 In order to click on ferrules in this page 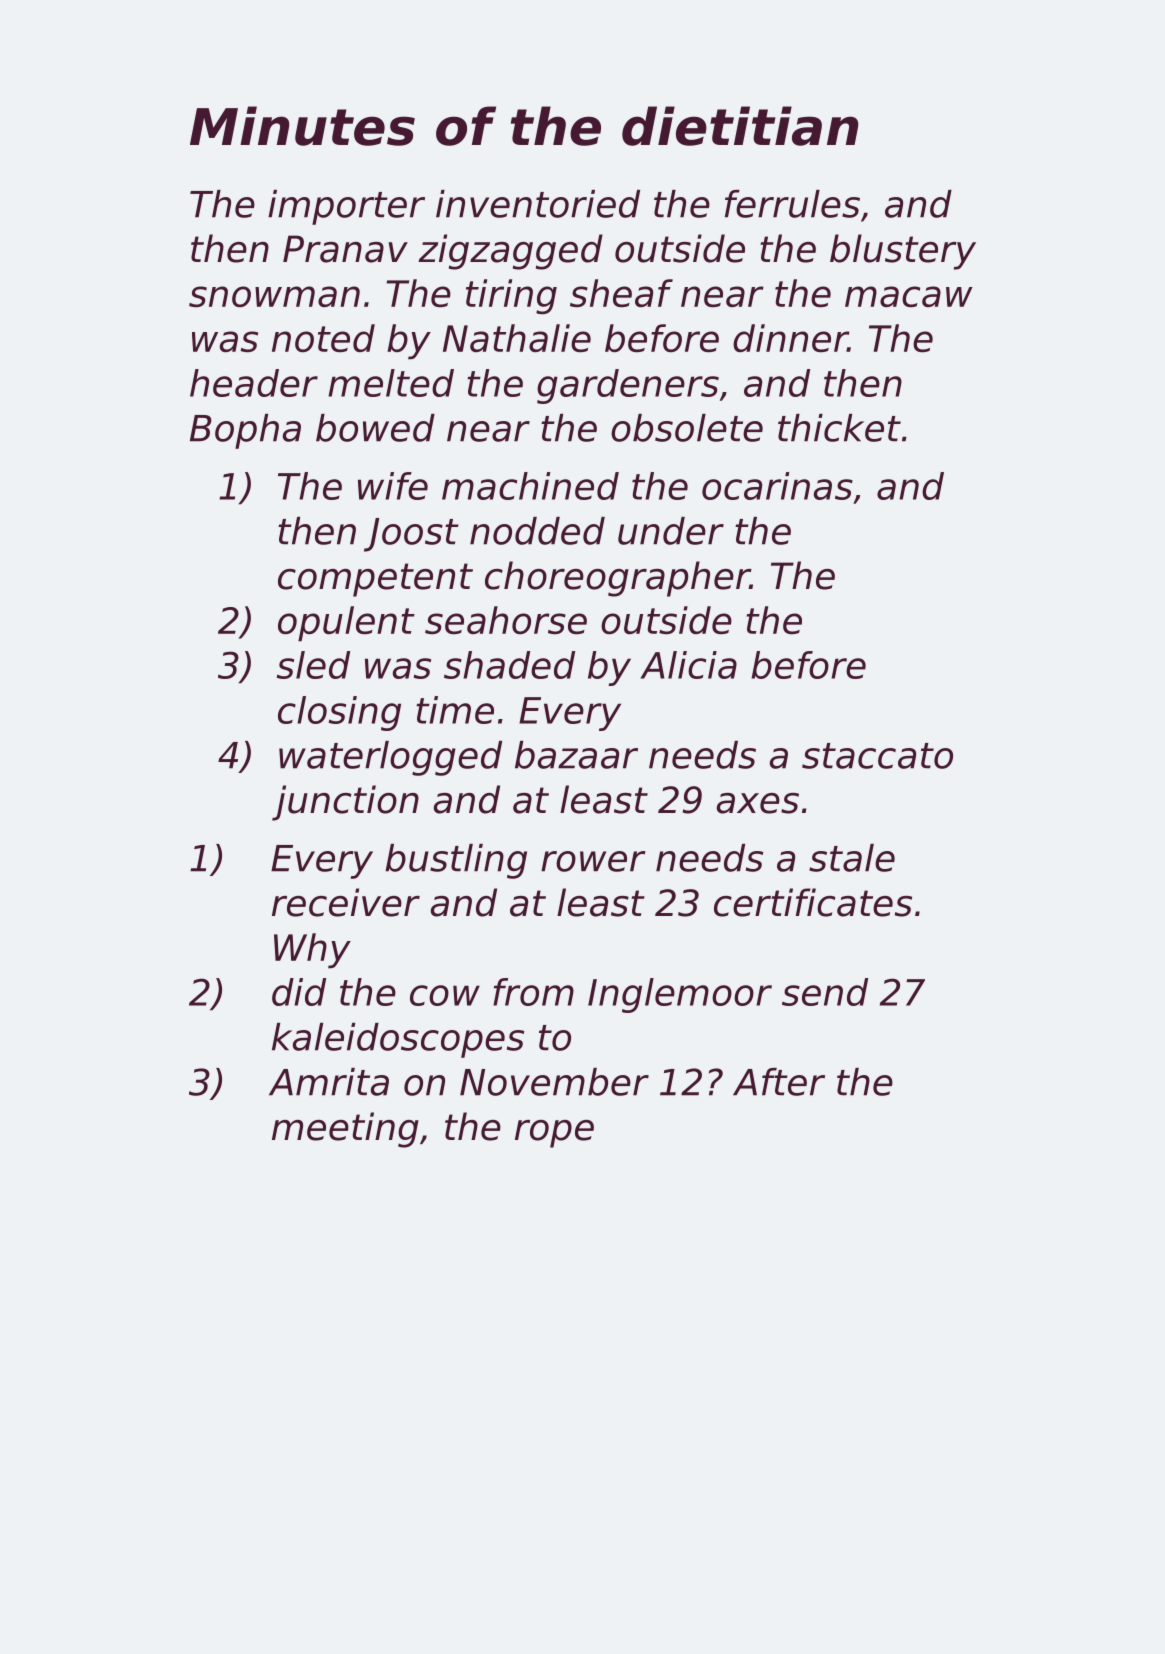, I will do `click(792, 204)`.
